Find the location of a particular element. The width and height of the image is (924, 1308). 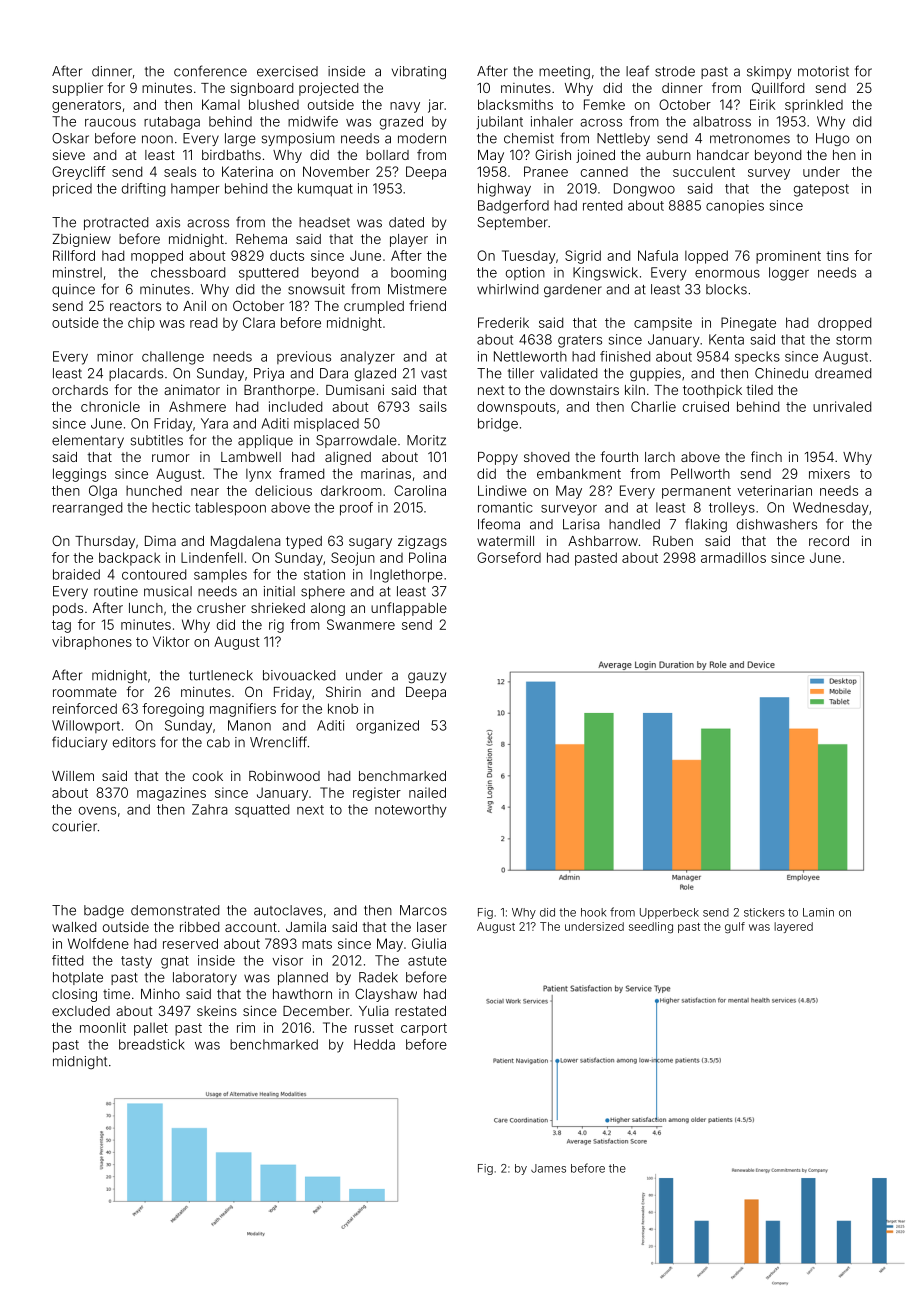

seedling is located at coordinates (651, 928).
